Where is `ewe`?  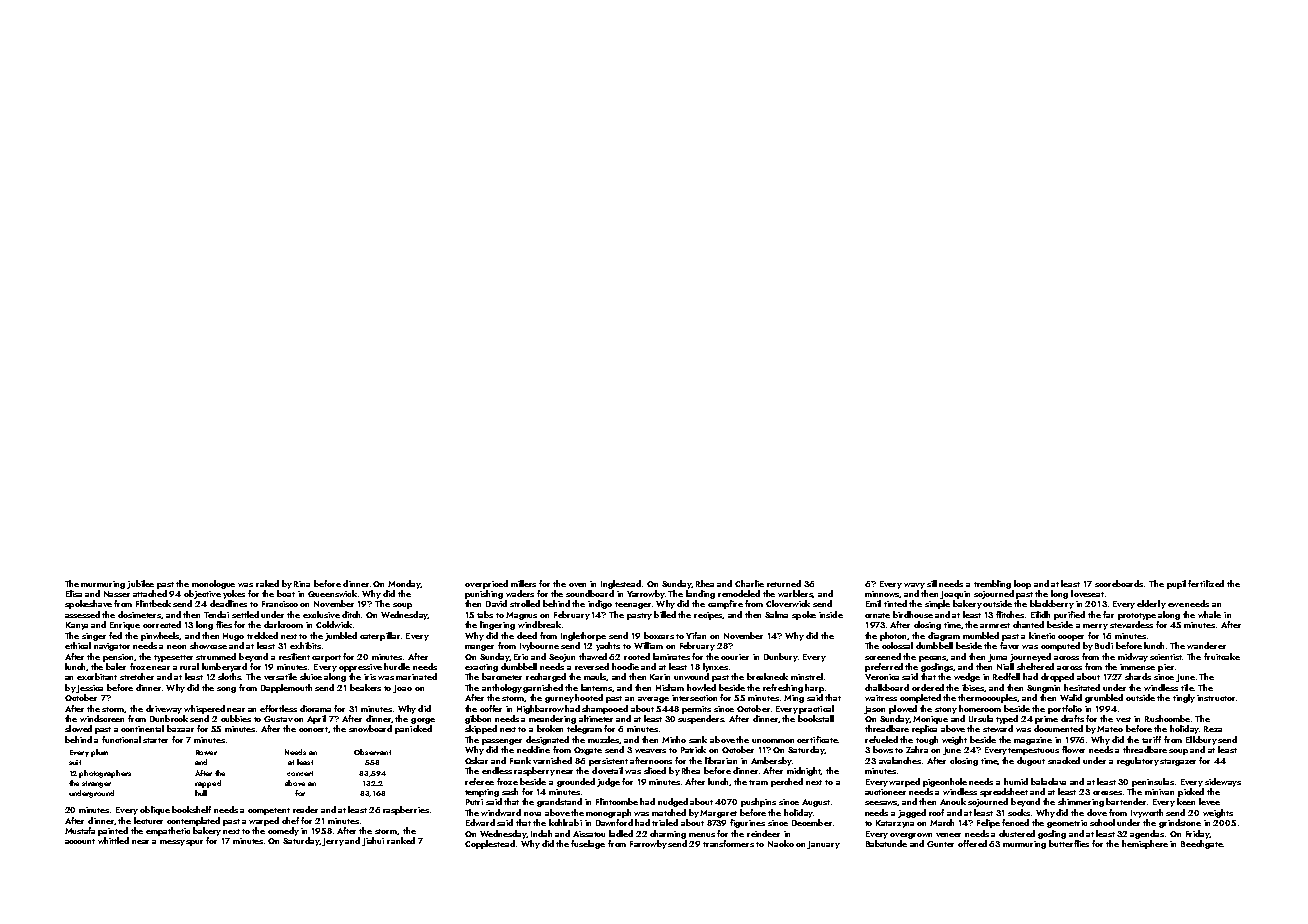 ewe is located at coordinates (1176, 605).
